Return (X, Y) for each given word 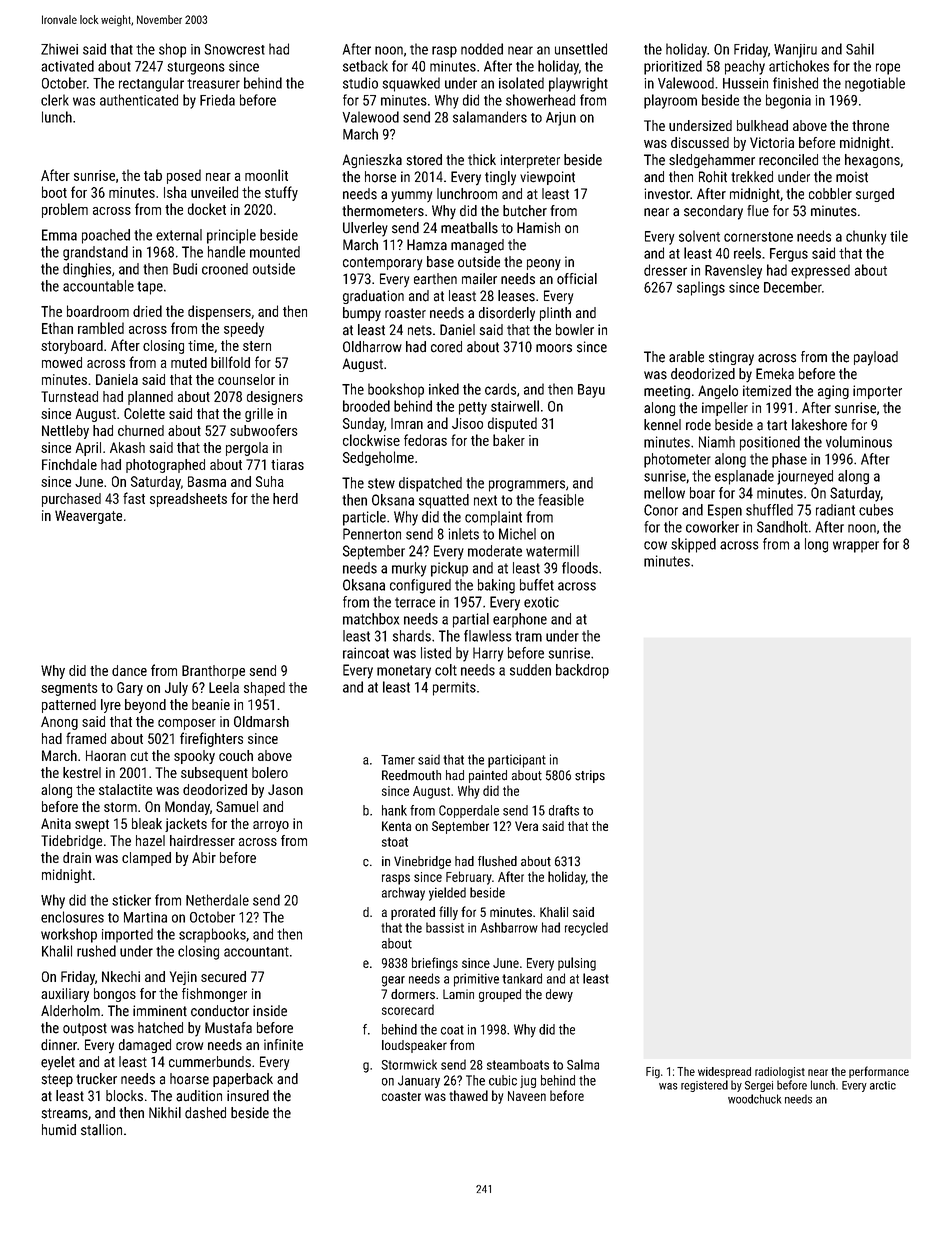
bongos (115, 995)
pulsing (577, 964)
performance (879, 1072)
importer (877, 392)
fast (134, 498)
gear (393, 981)
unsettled (581, 49)
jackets (186, 825)
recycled (586, 929)
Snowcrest (235, 49)
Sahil (860, 49)
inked (444, 389)
